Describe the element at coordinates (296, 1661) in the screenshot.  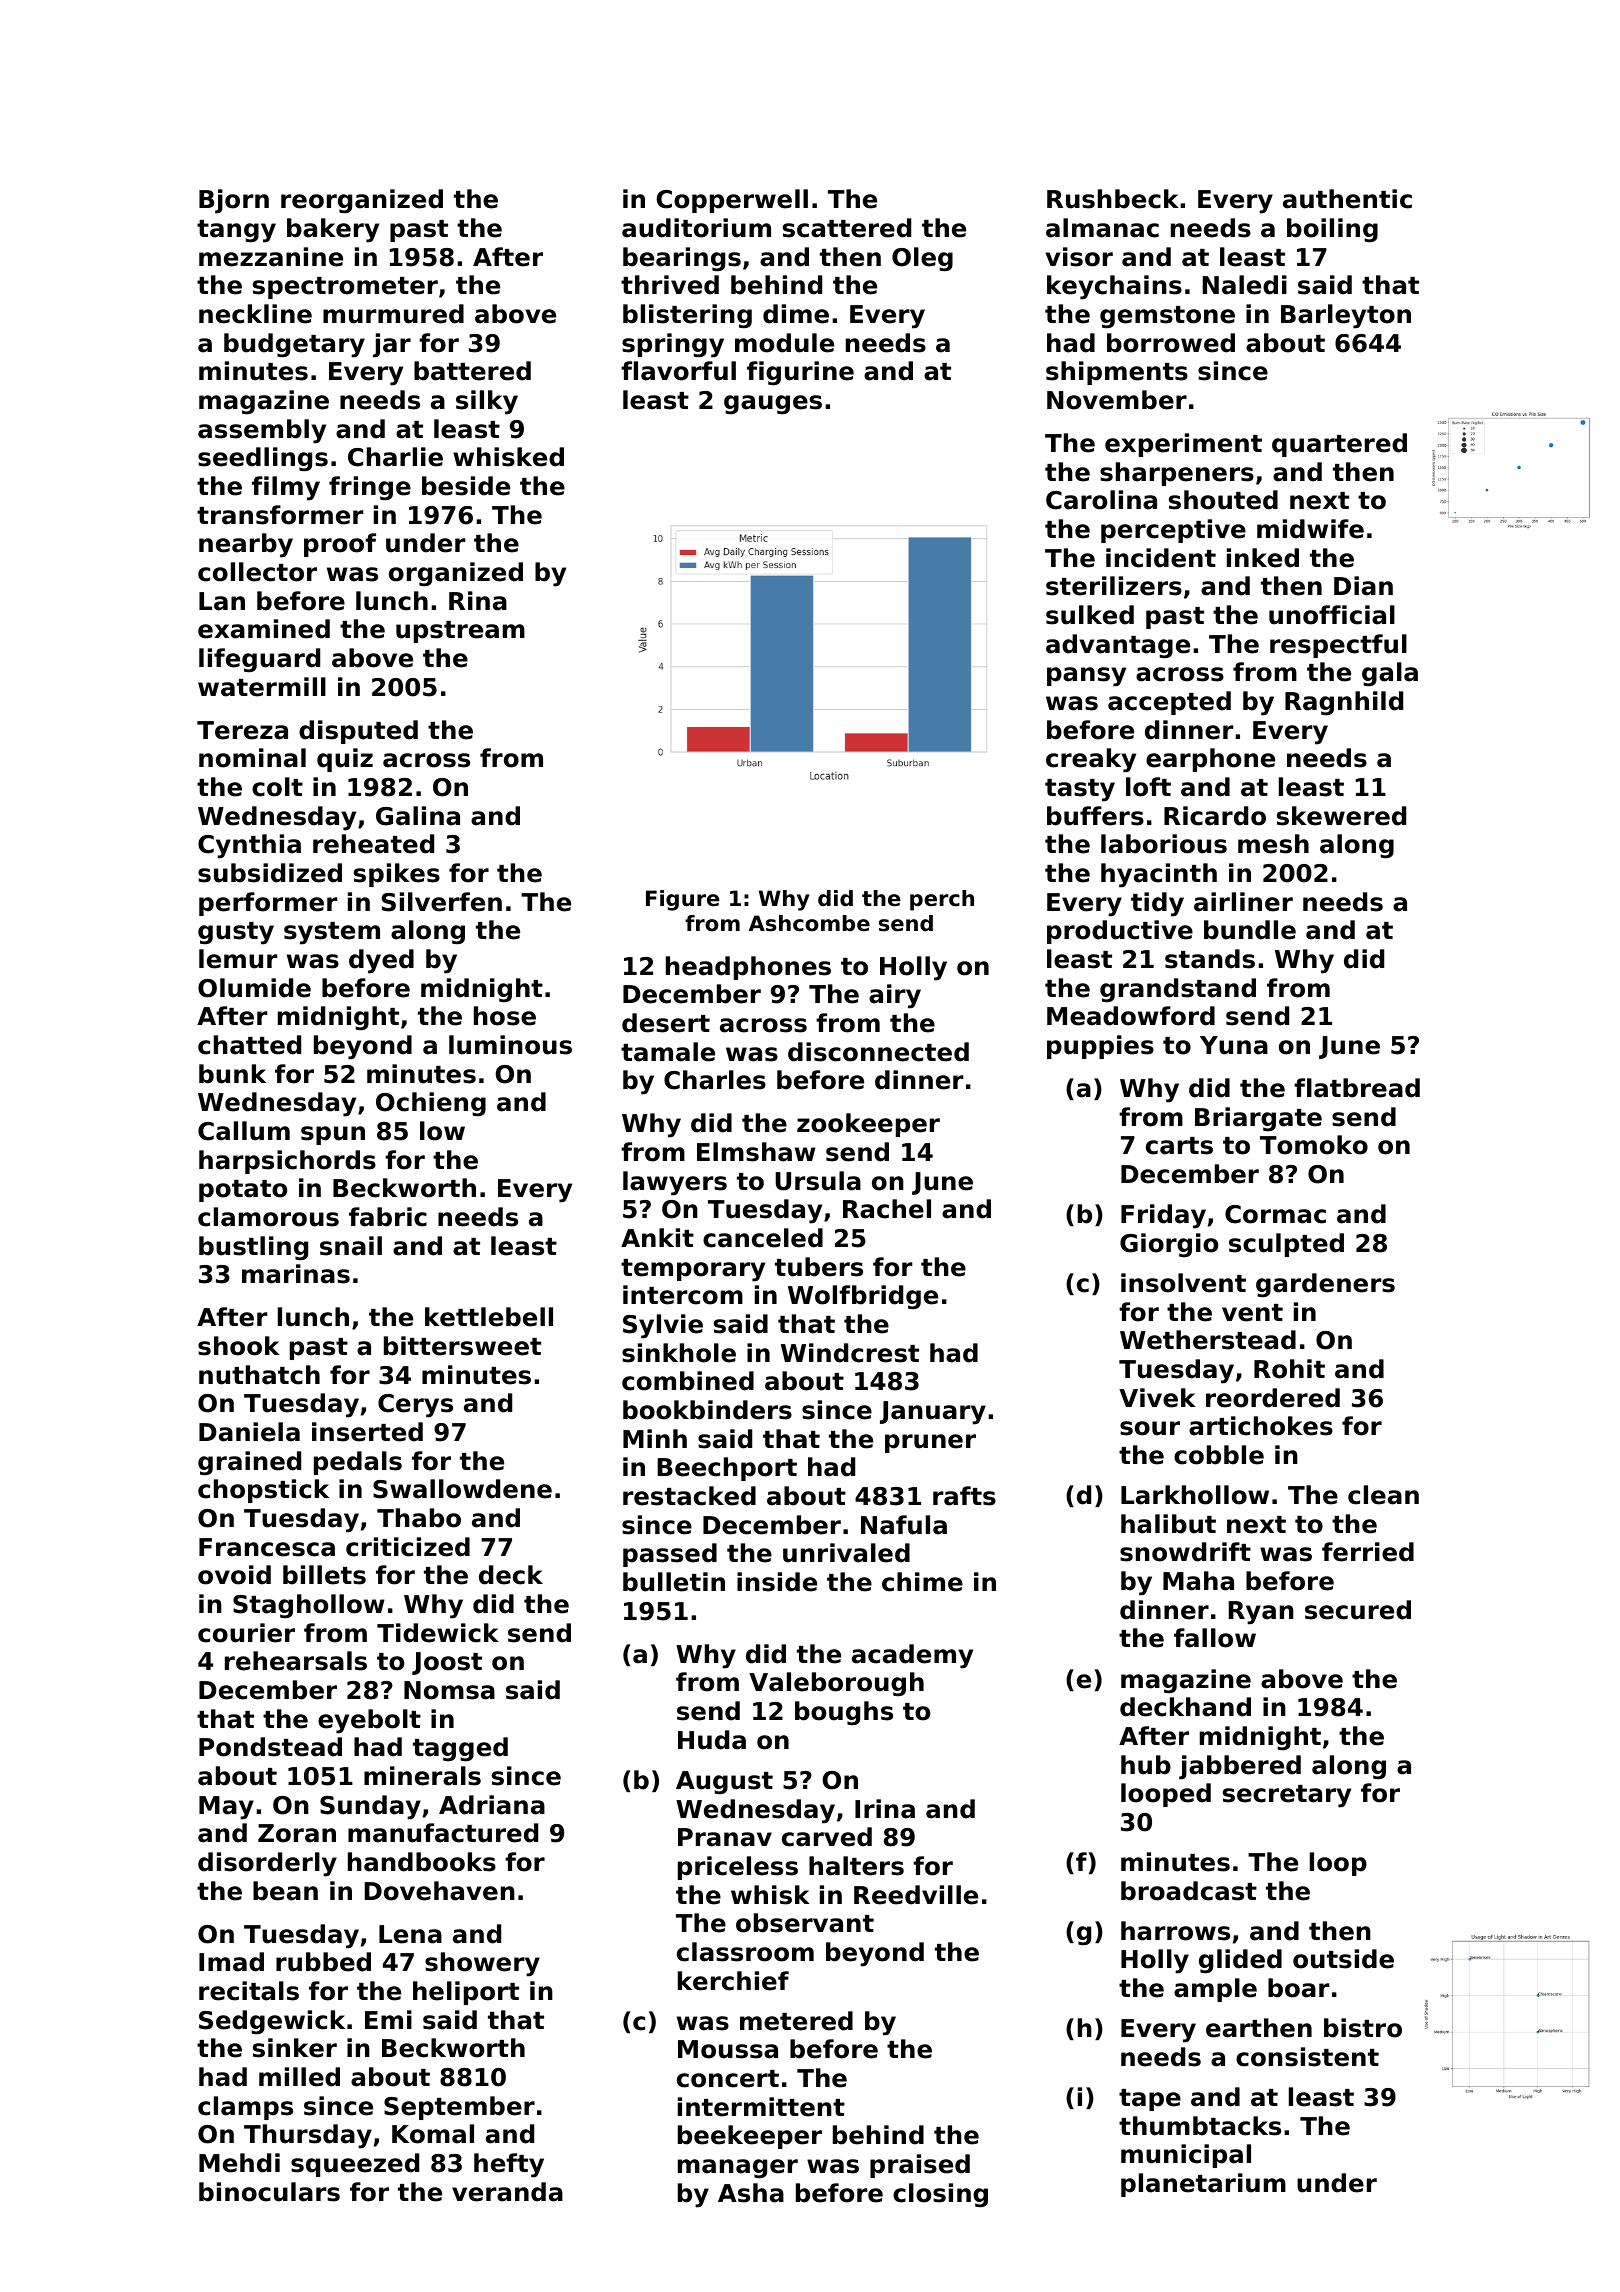
I see `rehearsals` at that location.
